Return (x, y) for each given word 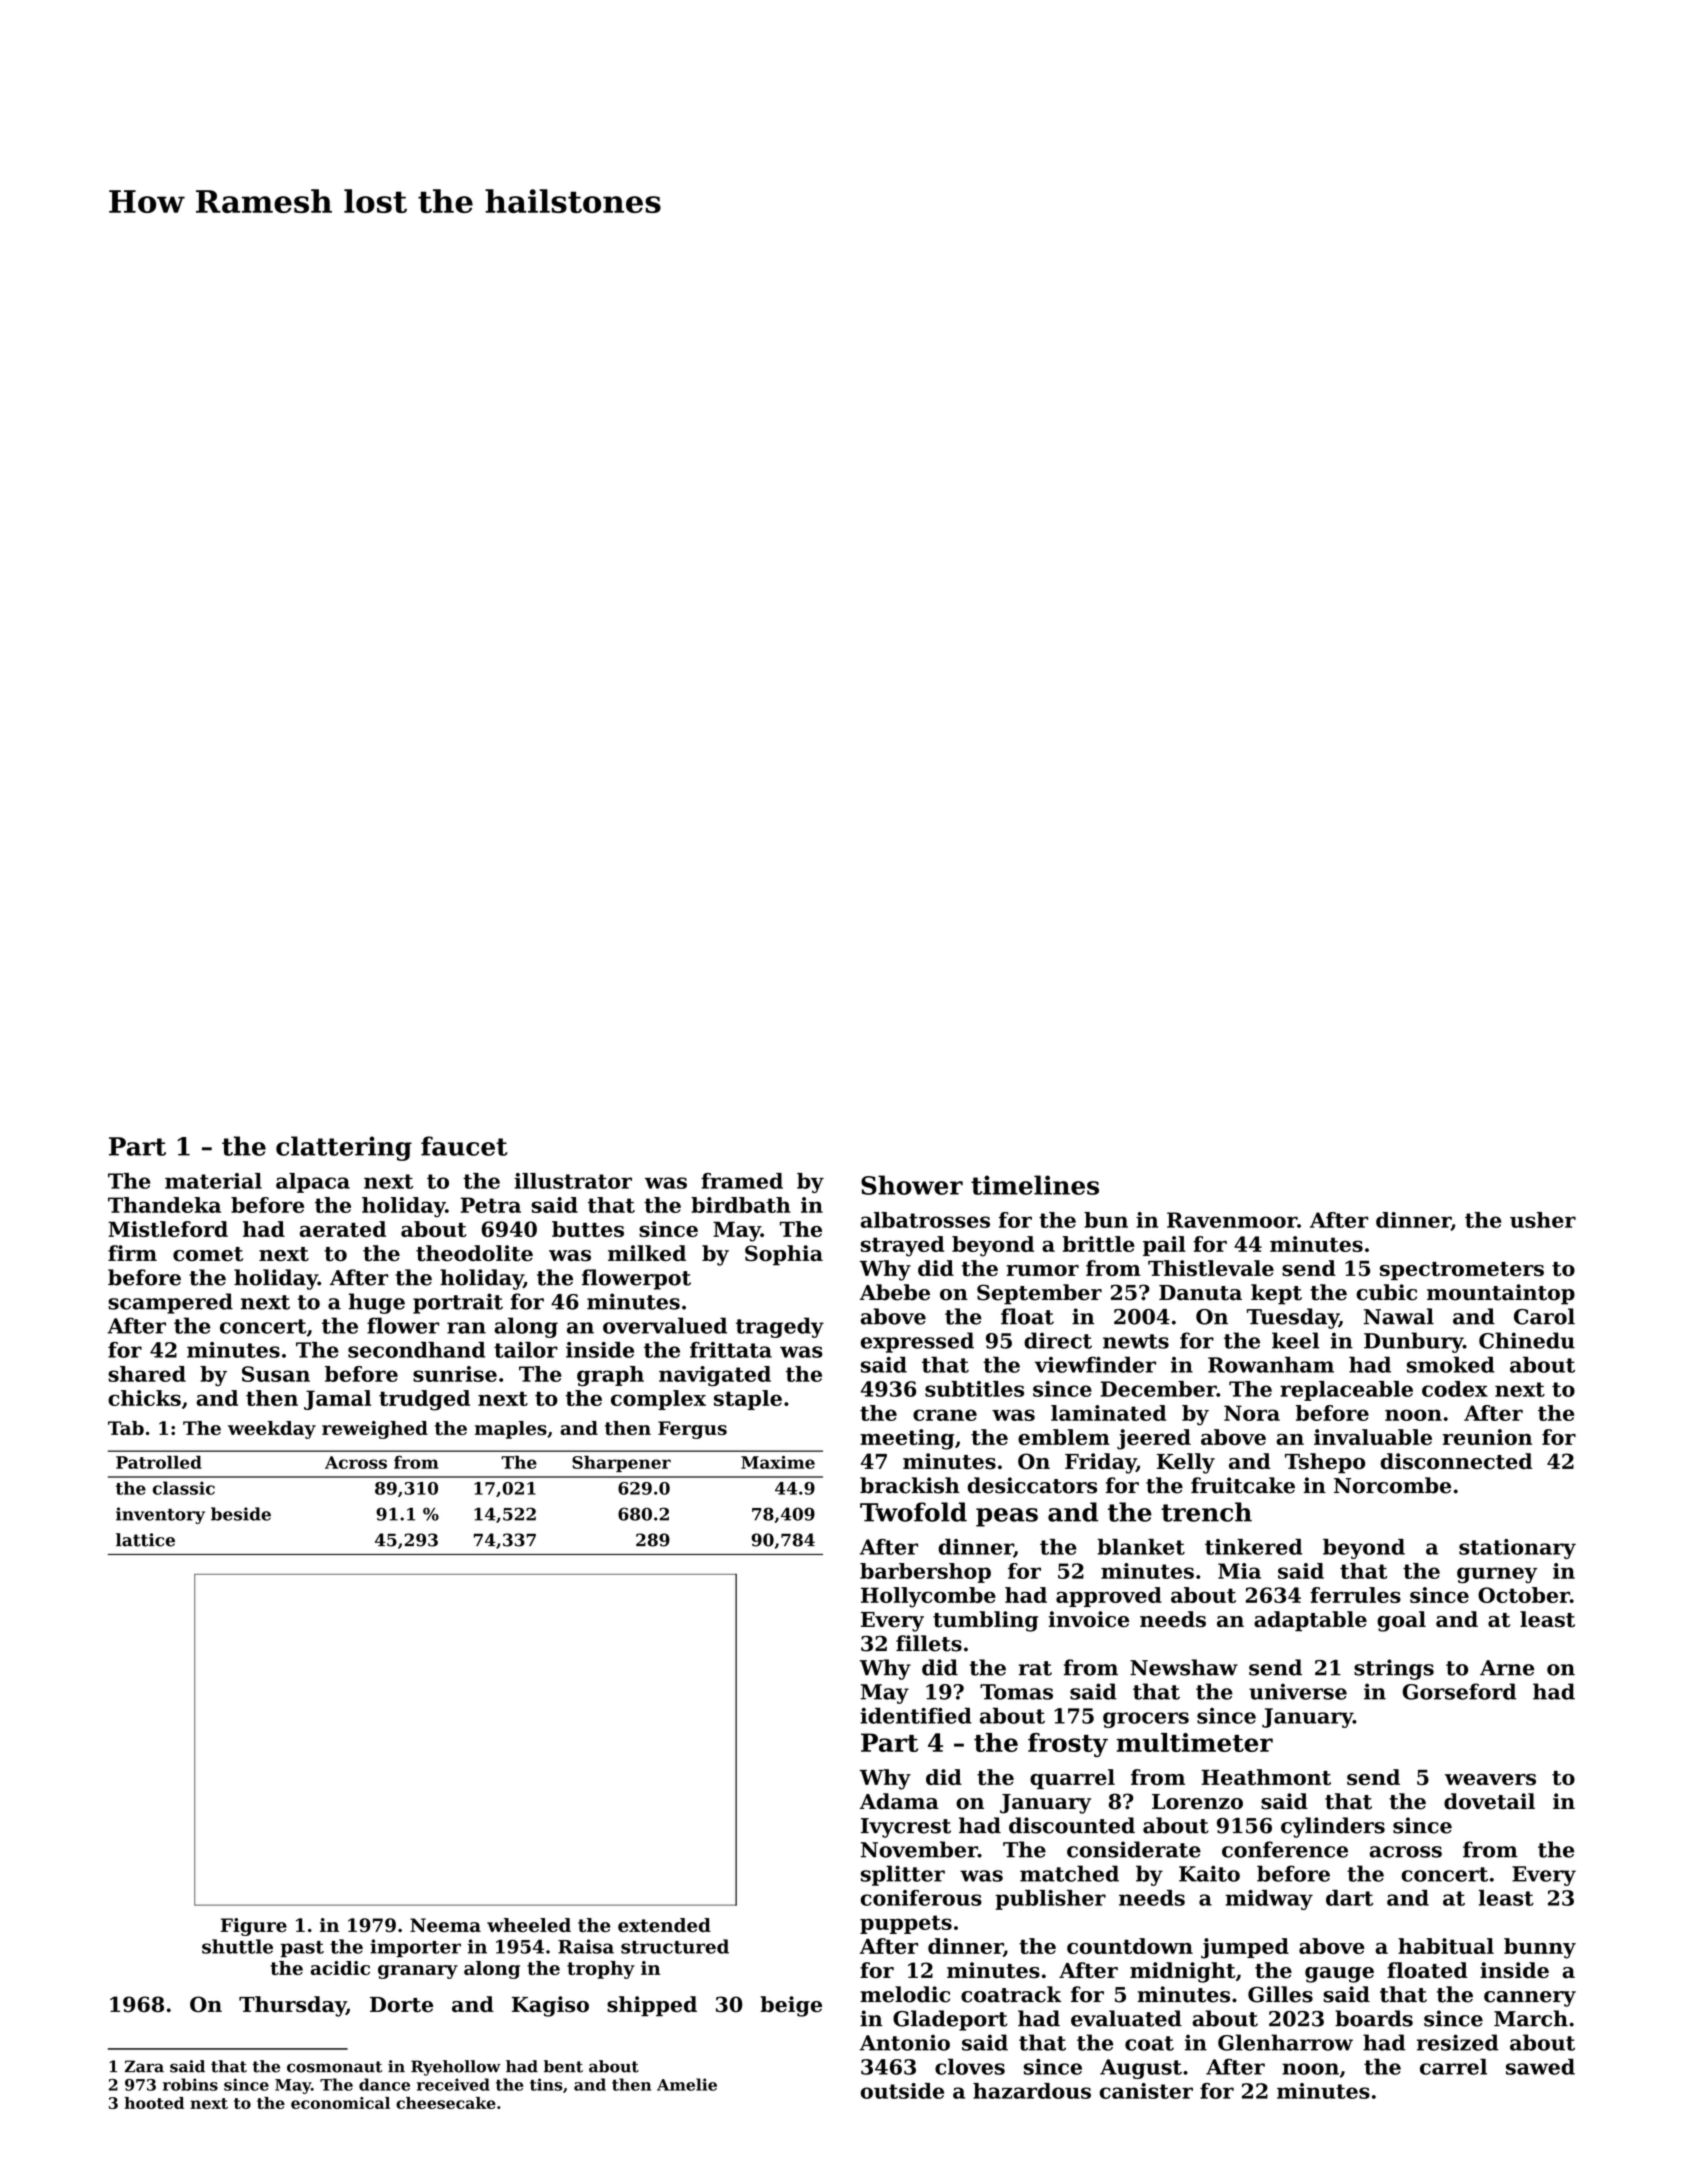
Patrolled (159, 1462)
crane (945, 1415)
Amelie (687, 2084)
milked (647, 1253)
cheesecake (446, 2103)
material (213, 1181)
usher (1543, 1220)
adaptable (1310, 1621)
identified (916, 1715)
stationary (1517, 1549)
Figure (254, 1927)
